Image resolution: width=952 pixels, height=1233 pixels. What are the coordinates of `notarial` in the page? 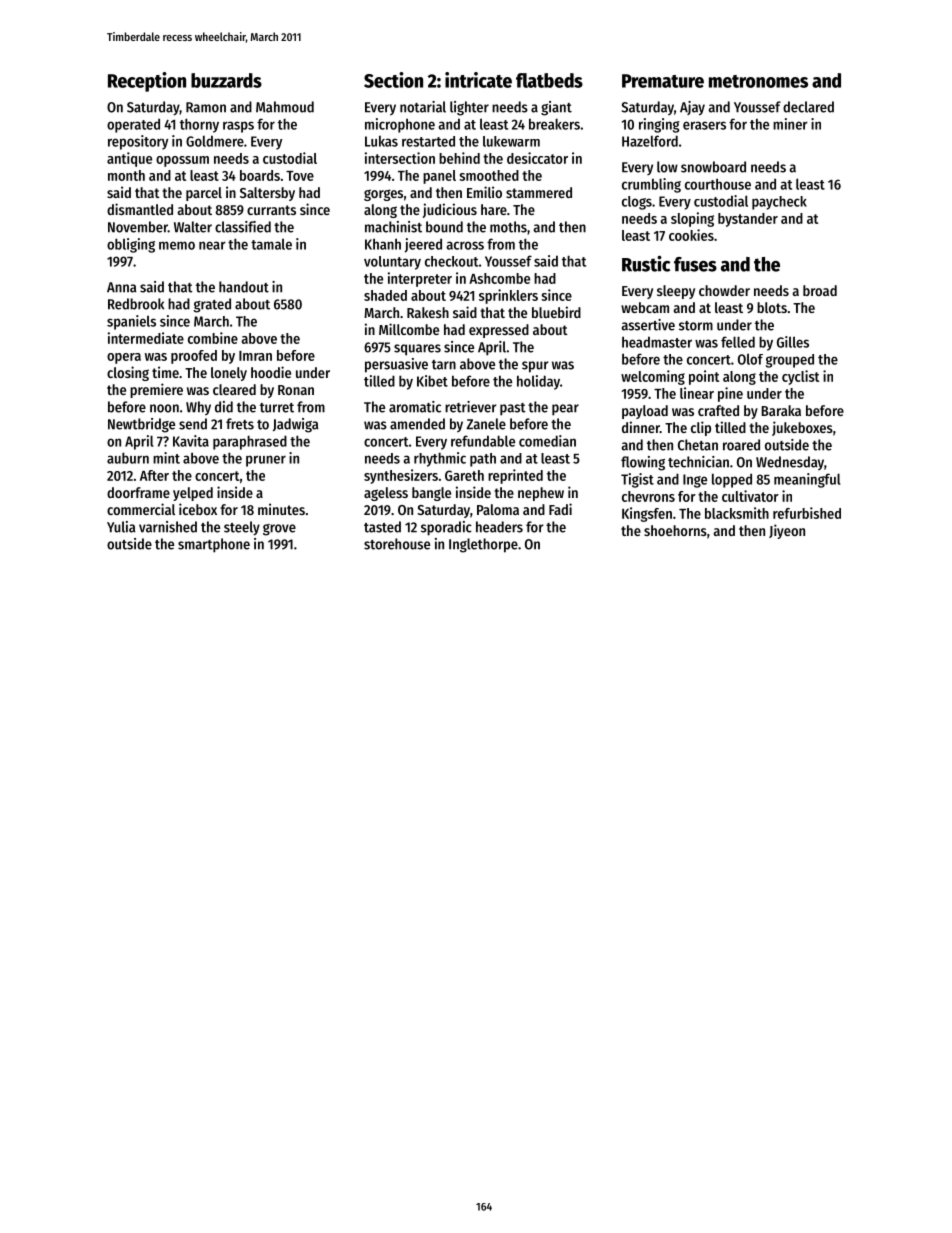 It's located at (423, 107).
